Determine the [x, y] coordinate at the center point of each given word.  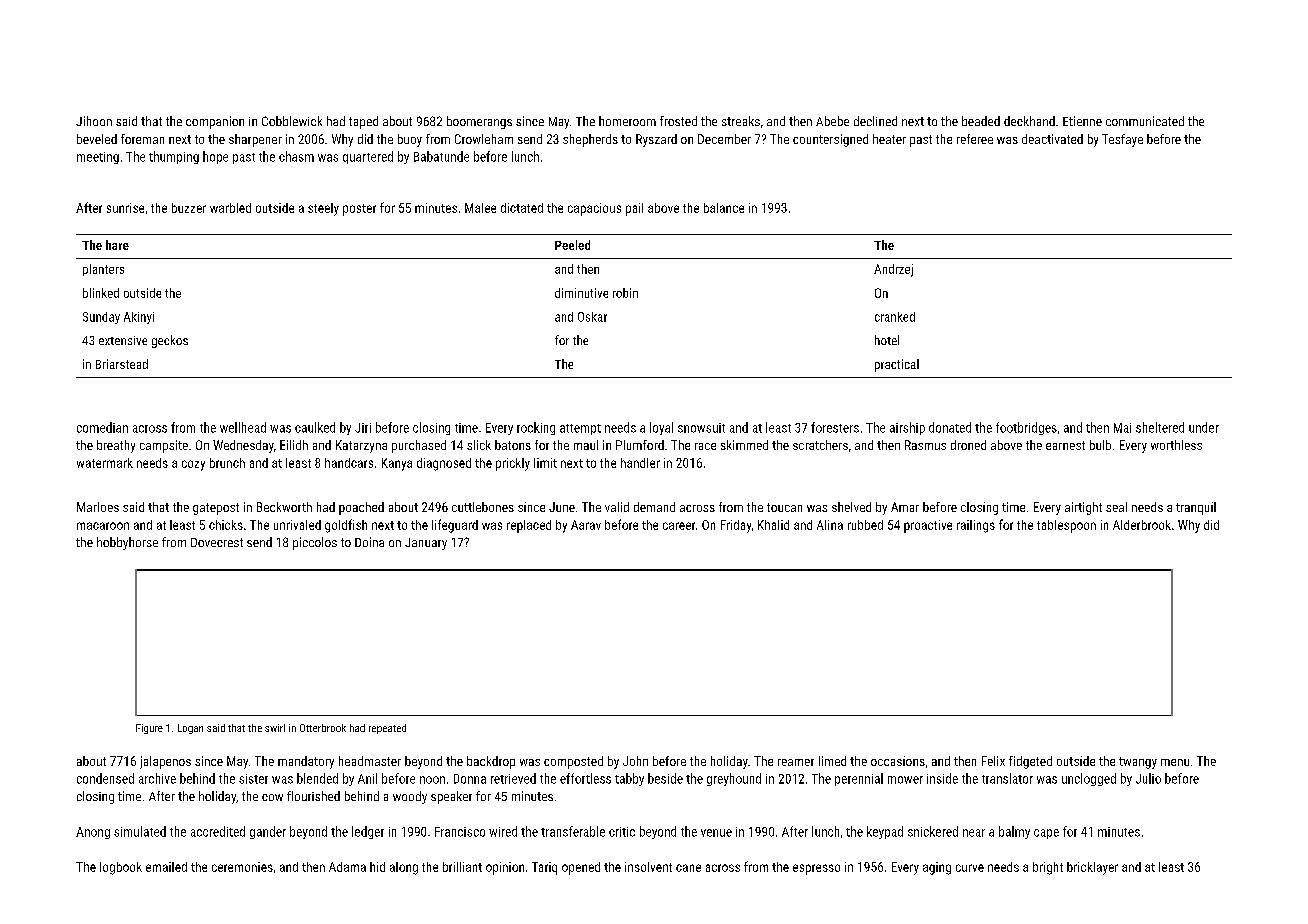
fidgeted [1030, 762]
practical [897, 365]
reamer [796, 762]
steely [323, 209]
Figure [149, 729]
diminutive [581, 293]
